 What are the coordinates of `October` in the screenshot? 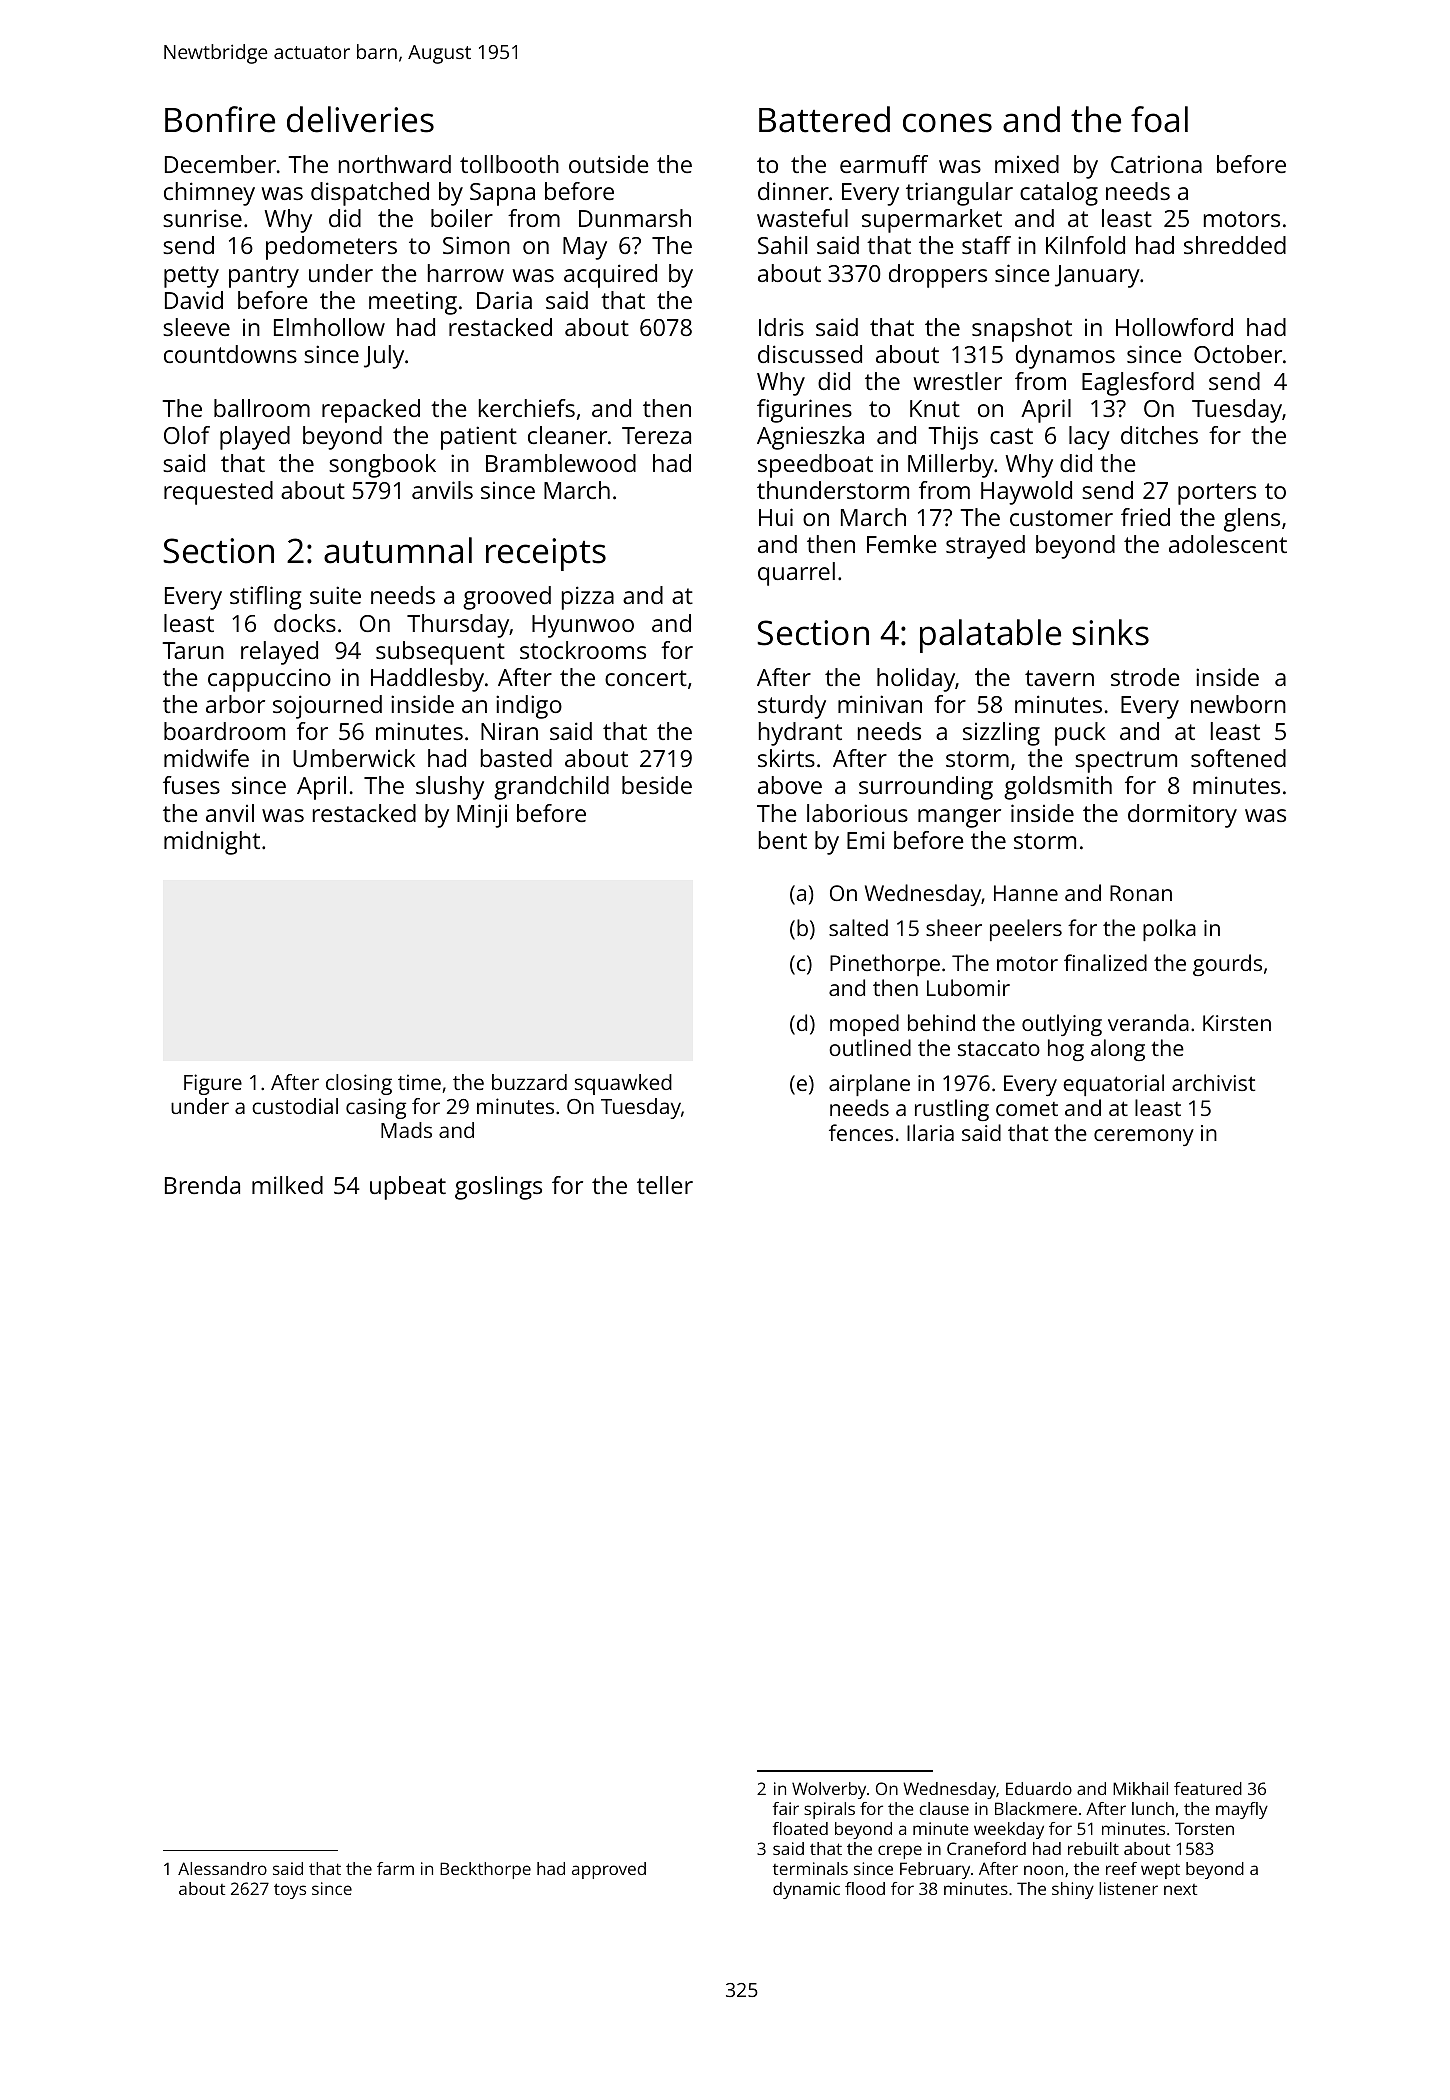 It's located at (1238, 354).
